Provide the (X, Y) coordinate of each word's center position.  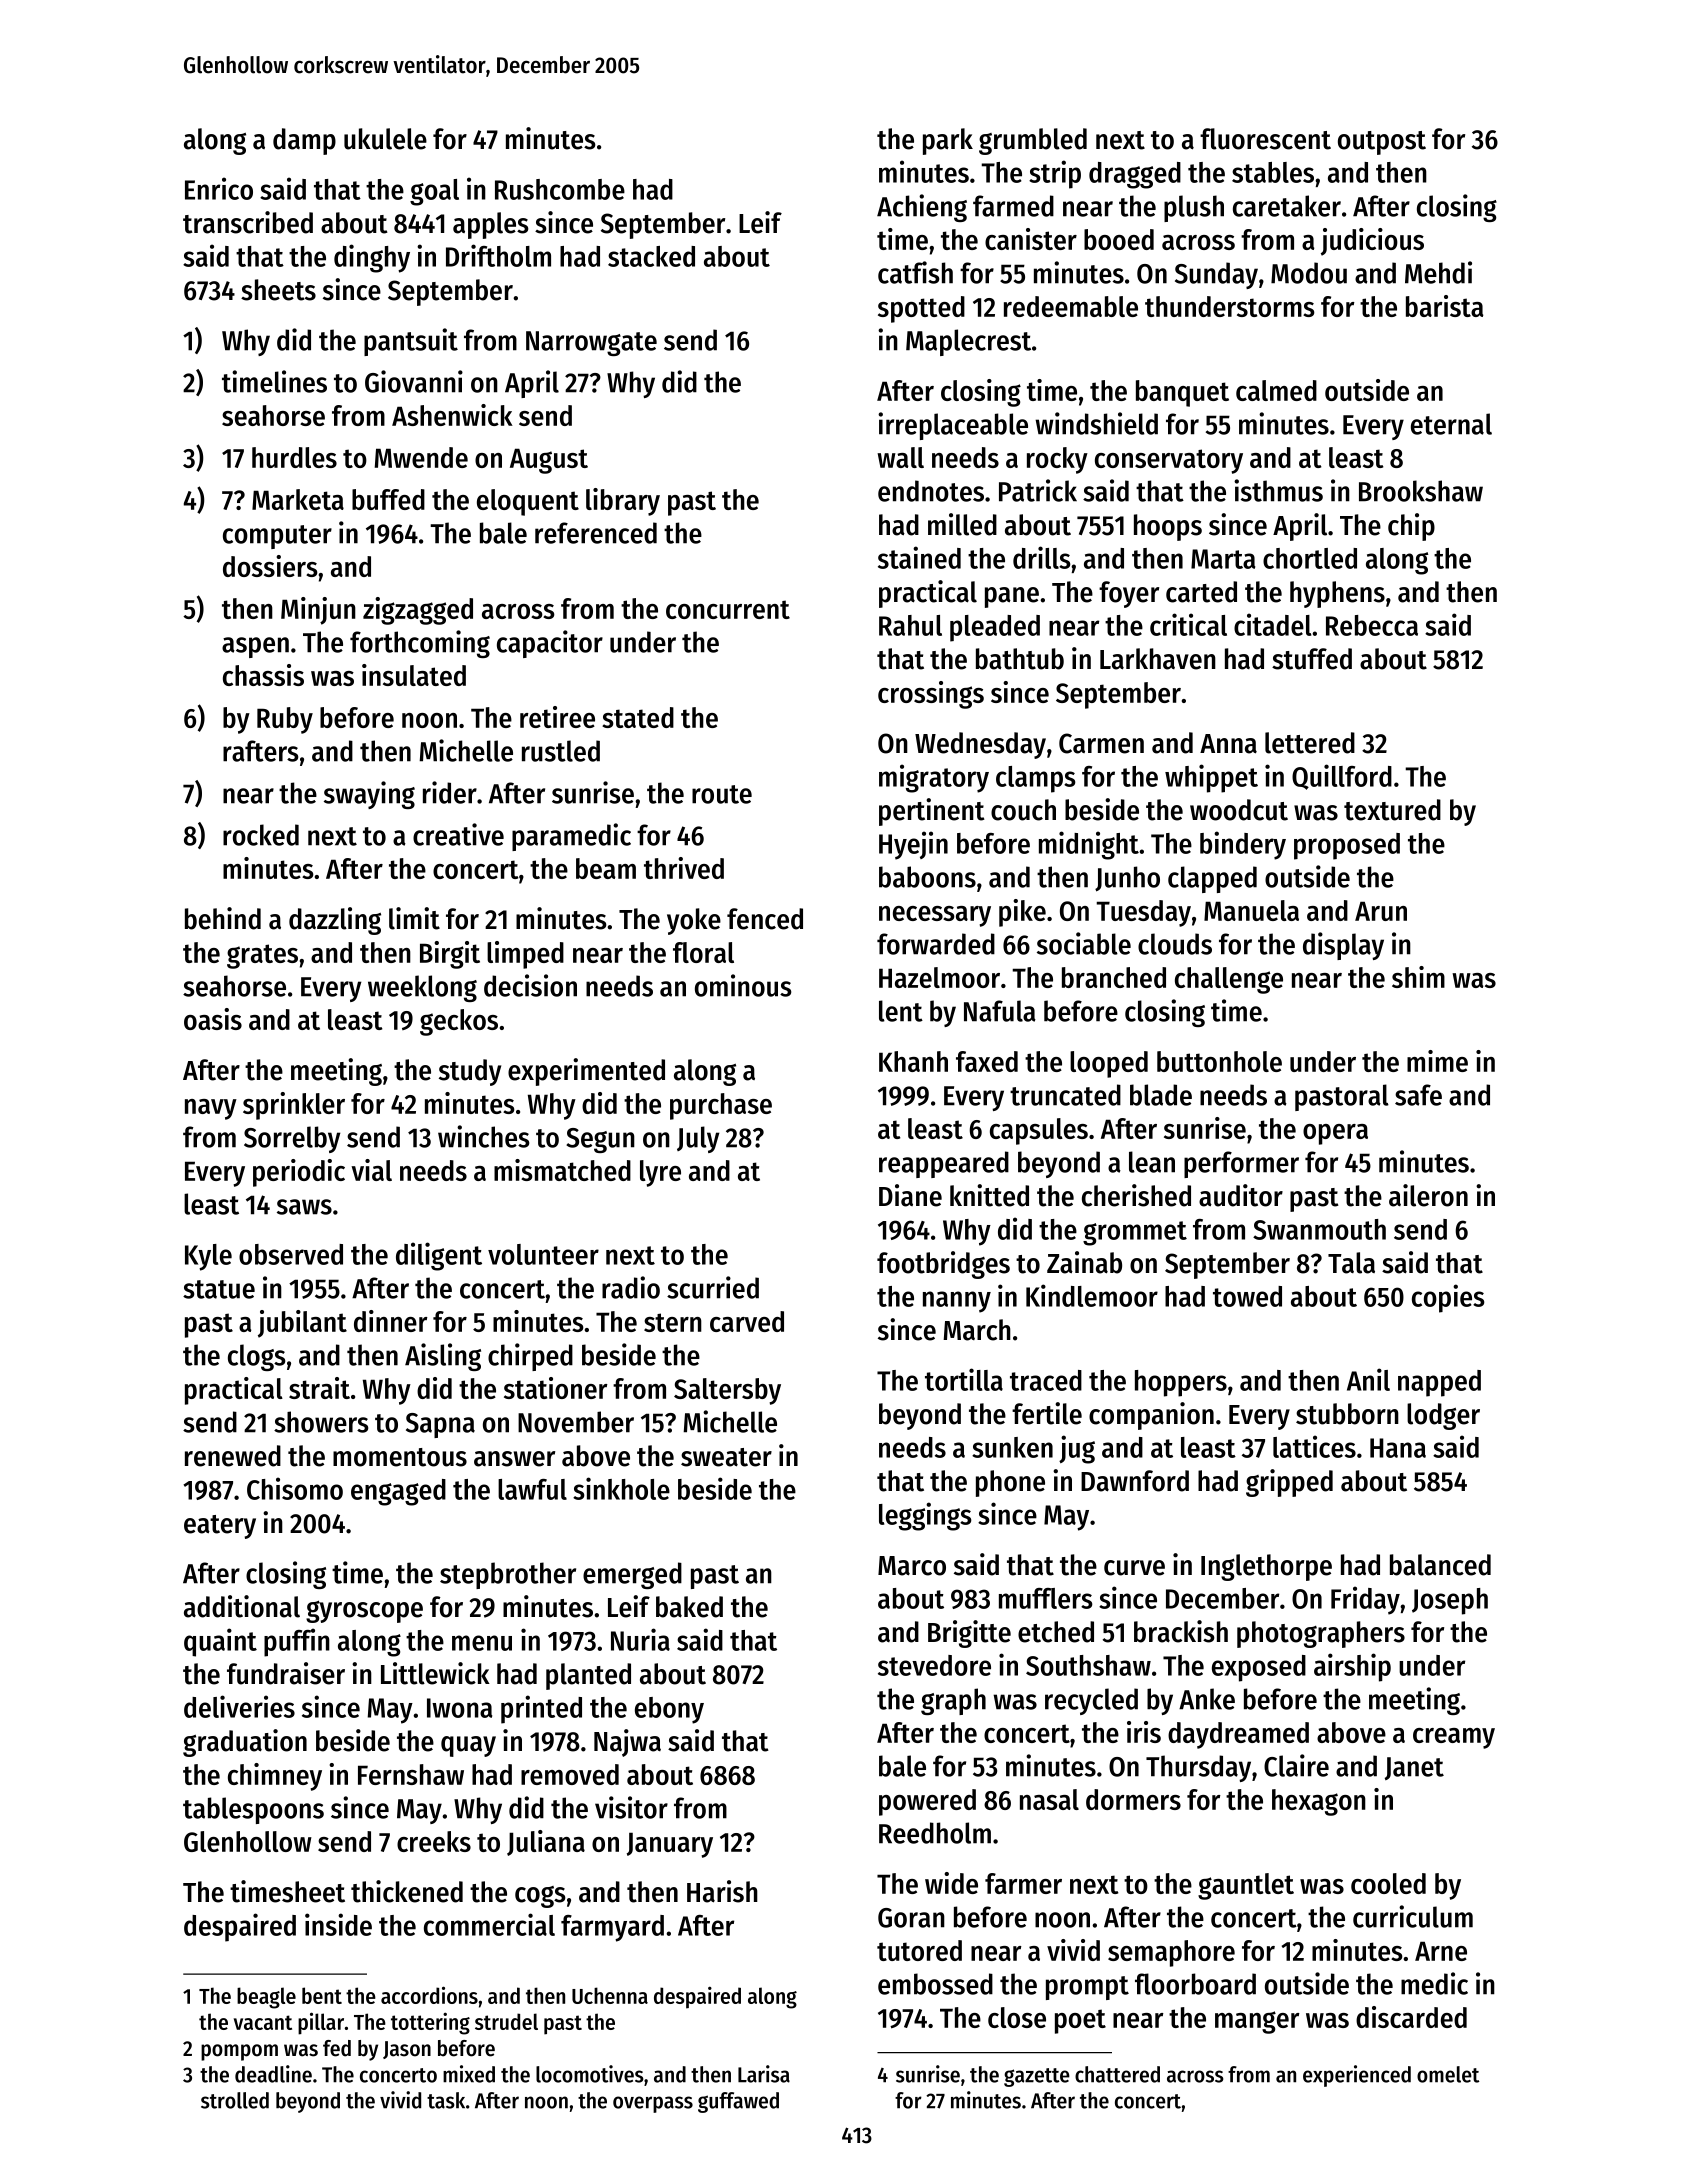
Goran (911, 1918)
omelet (1448, 2074)
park (948, 141)
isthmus (1278, 490)
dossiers (270, 566)
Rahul (910, 625)
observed (291, 1254)
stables (1273, 172)
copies (1448, 1298)
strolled (235, 2100)
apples (491, 225)
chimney (275, 1777)
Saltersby (727, 1391)
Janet (1414, 1768)
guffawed (738, 2102)
